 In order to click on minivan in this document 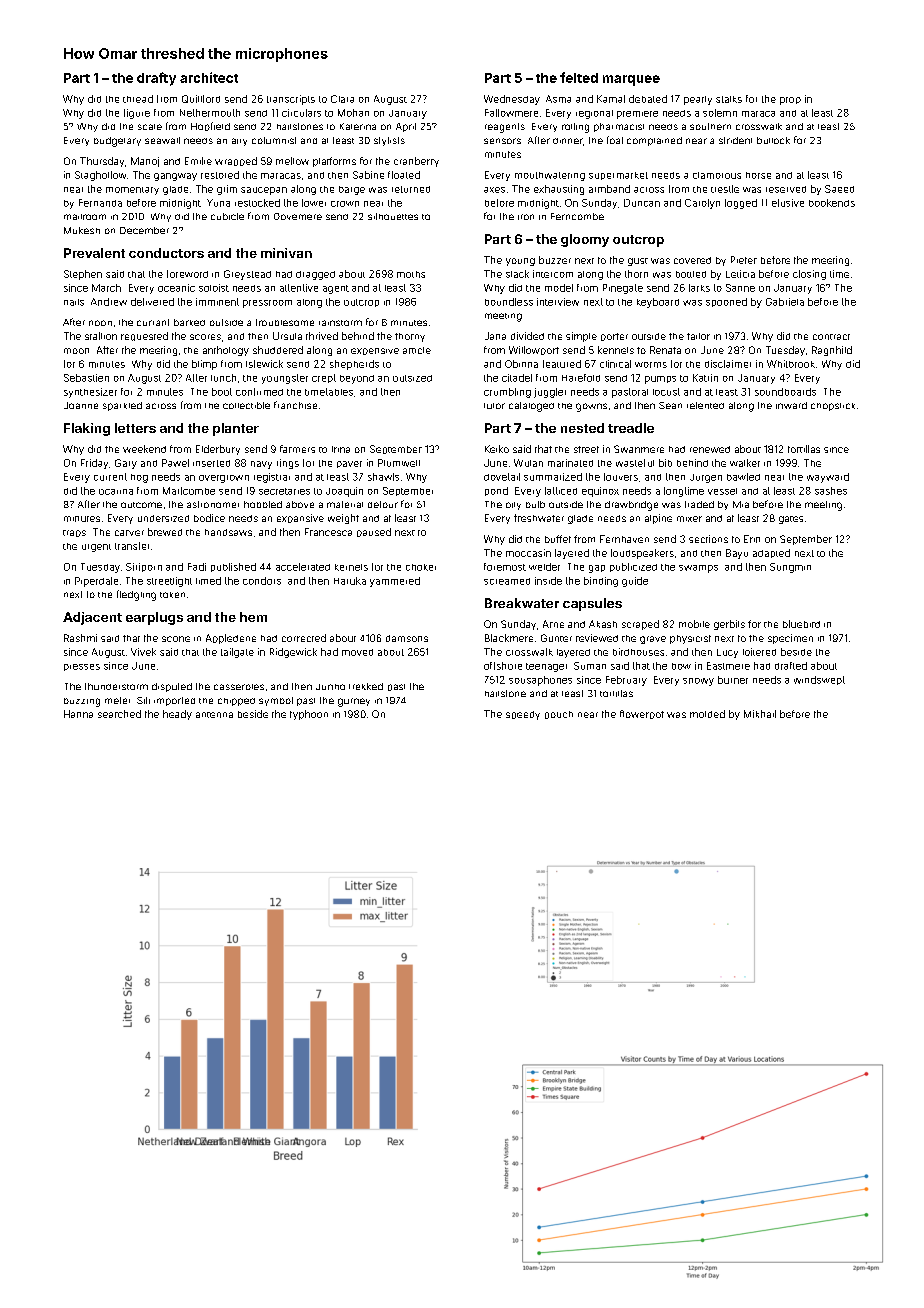, I will do `click(286, 253)`.
